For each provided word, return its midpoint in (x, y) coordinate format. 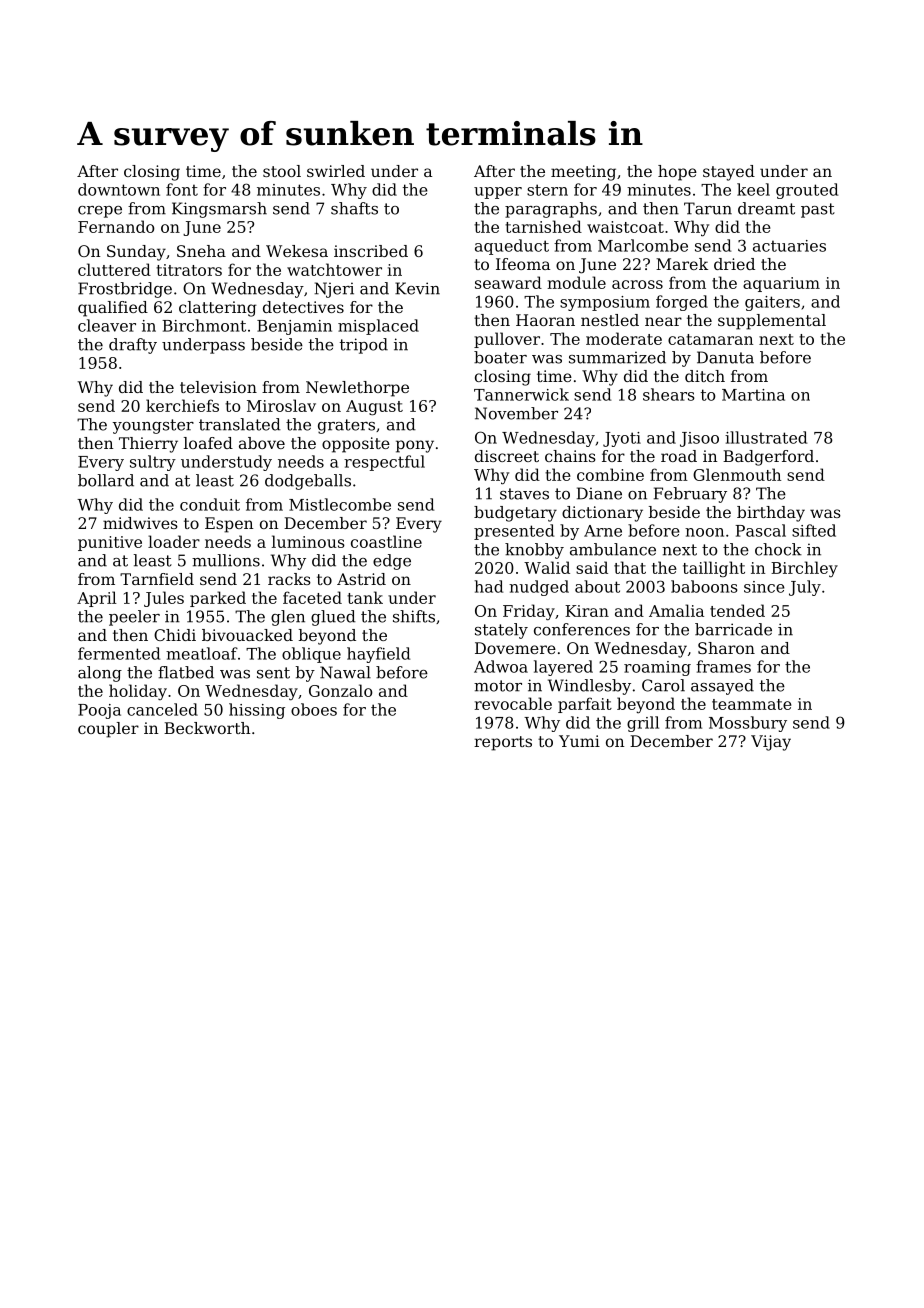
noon (704, 532)
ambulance (613, 549)
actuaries (789, 246)
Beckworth (207, 728)
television (218, 387)
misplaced (378, 327)
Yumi (579, 741)
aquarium (781, 284)
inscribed (371, 251)
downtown (119, 189)
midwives (140, 523)
